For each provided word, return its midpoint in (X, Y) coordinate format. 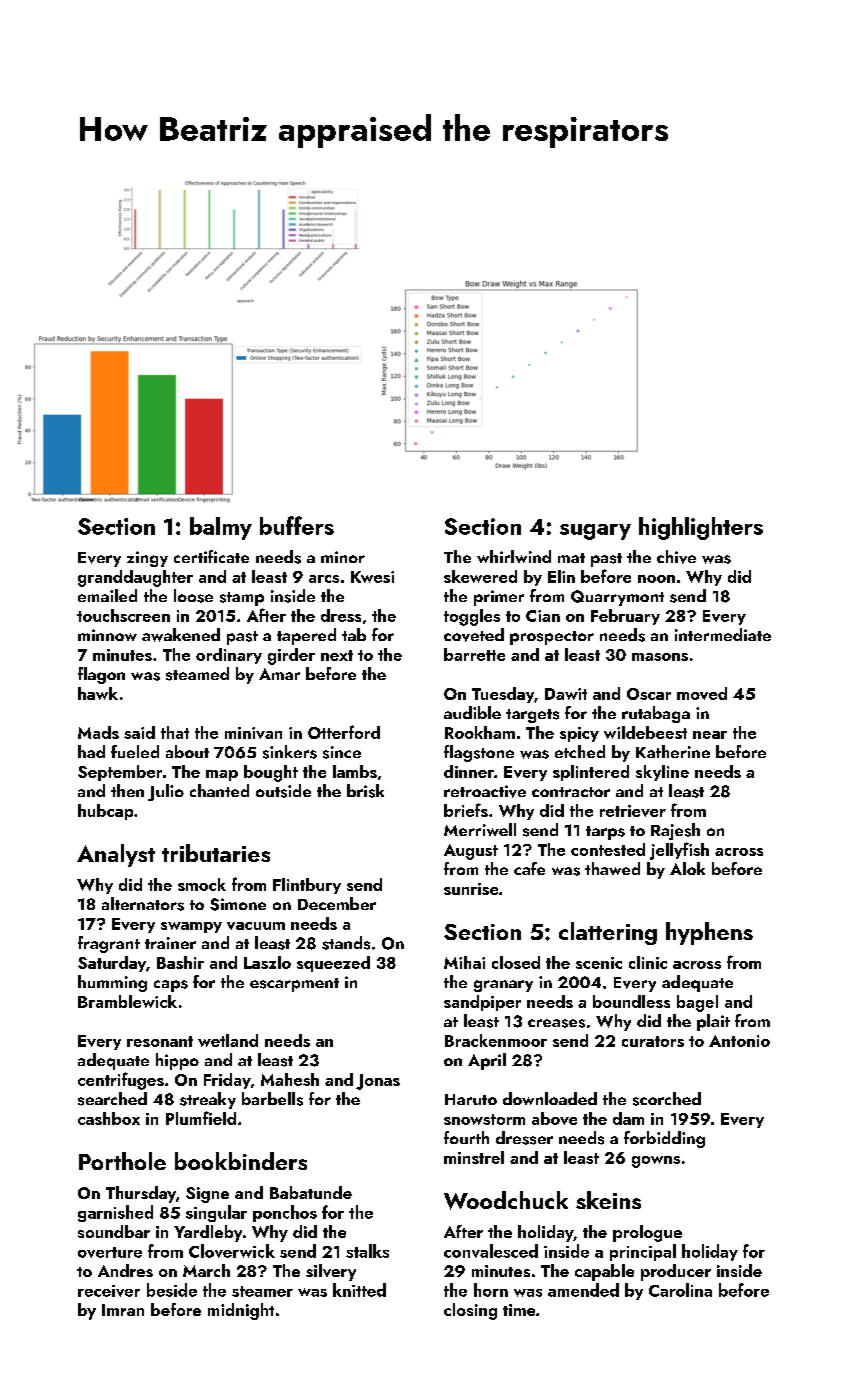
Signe (207, 1195)
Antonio (739, 1041)
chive (676, 557)
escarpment (294, 985)
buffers (297, 525)
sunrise (471, 889)
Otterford (344, 732)
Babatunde (311, 1192)
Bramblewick (127, 1001)
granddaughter (135, 578)
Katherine (673, 751)
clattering (608, 933)
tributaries (216, 853)
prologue (647, 1233)
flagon (101, 675)
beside (172, 1290)
